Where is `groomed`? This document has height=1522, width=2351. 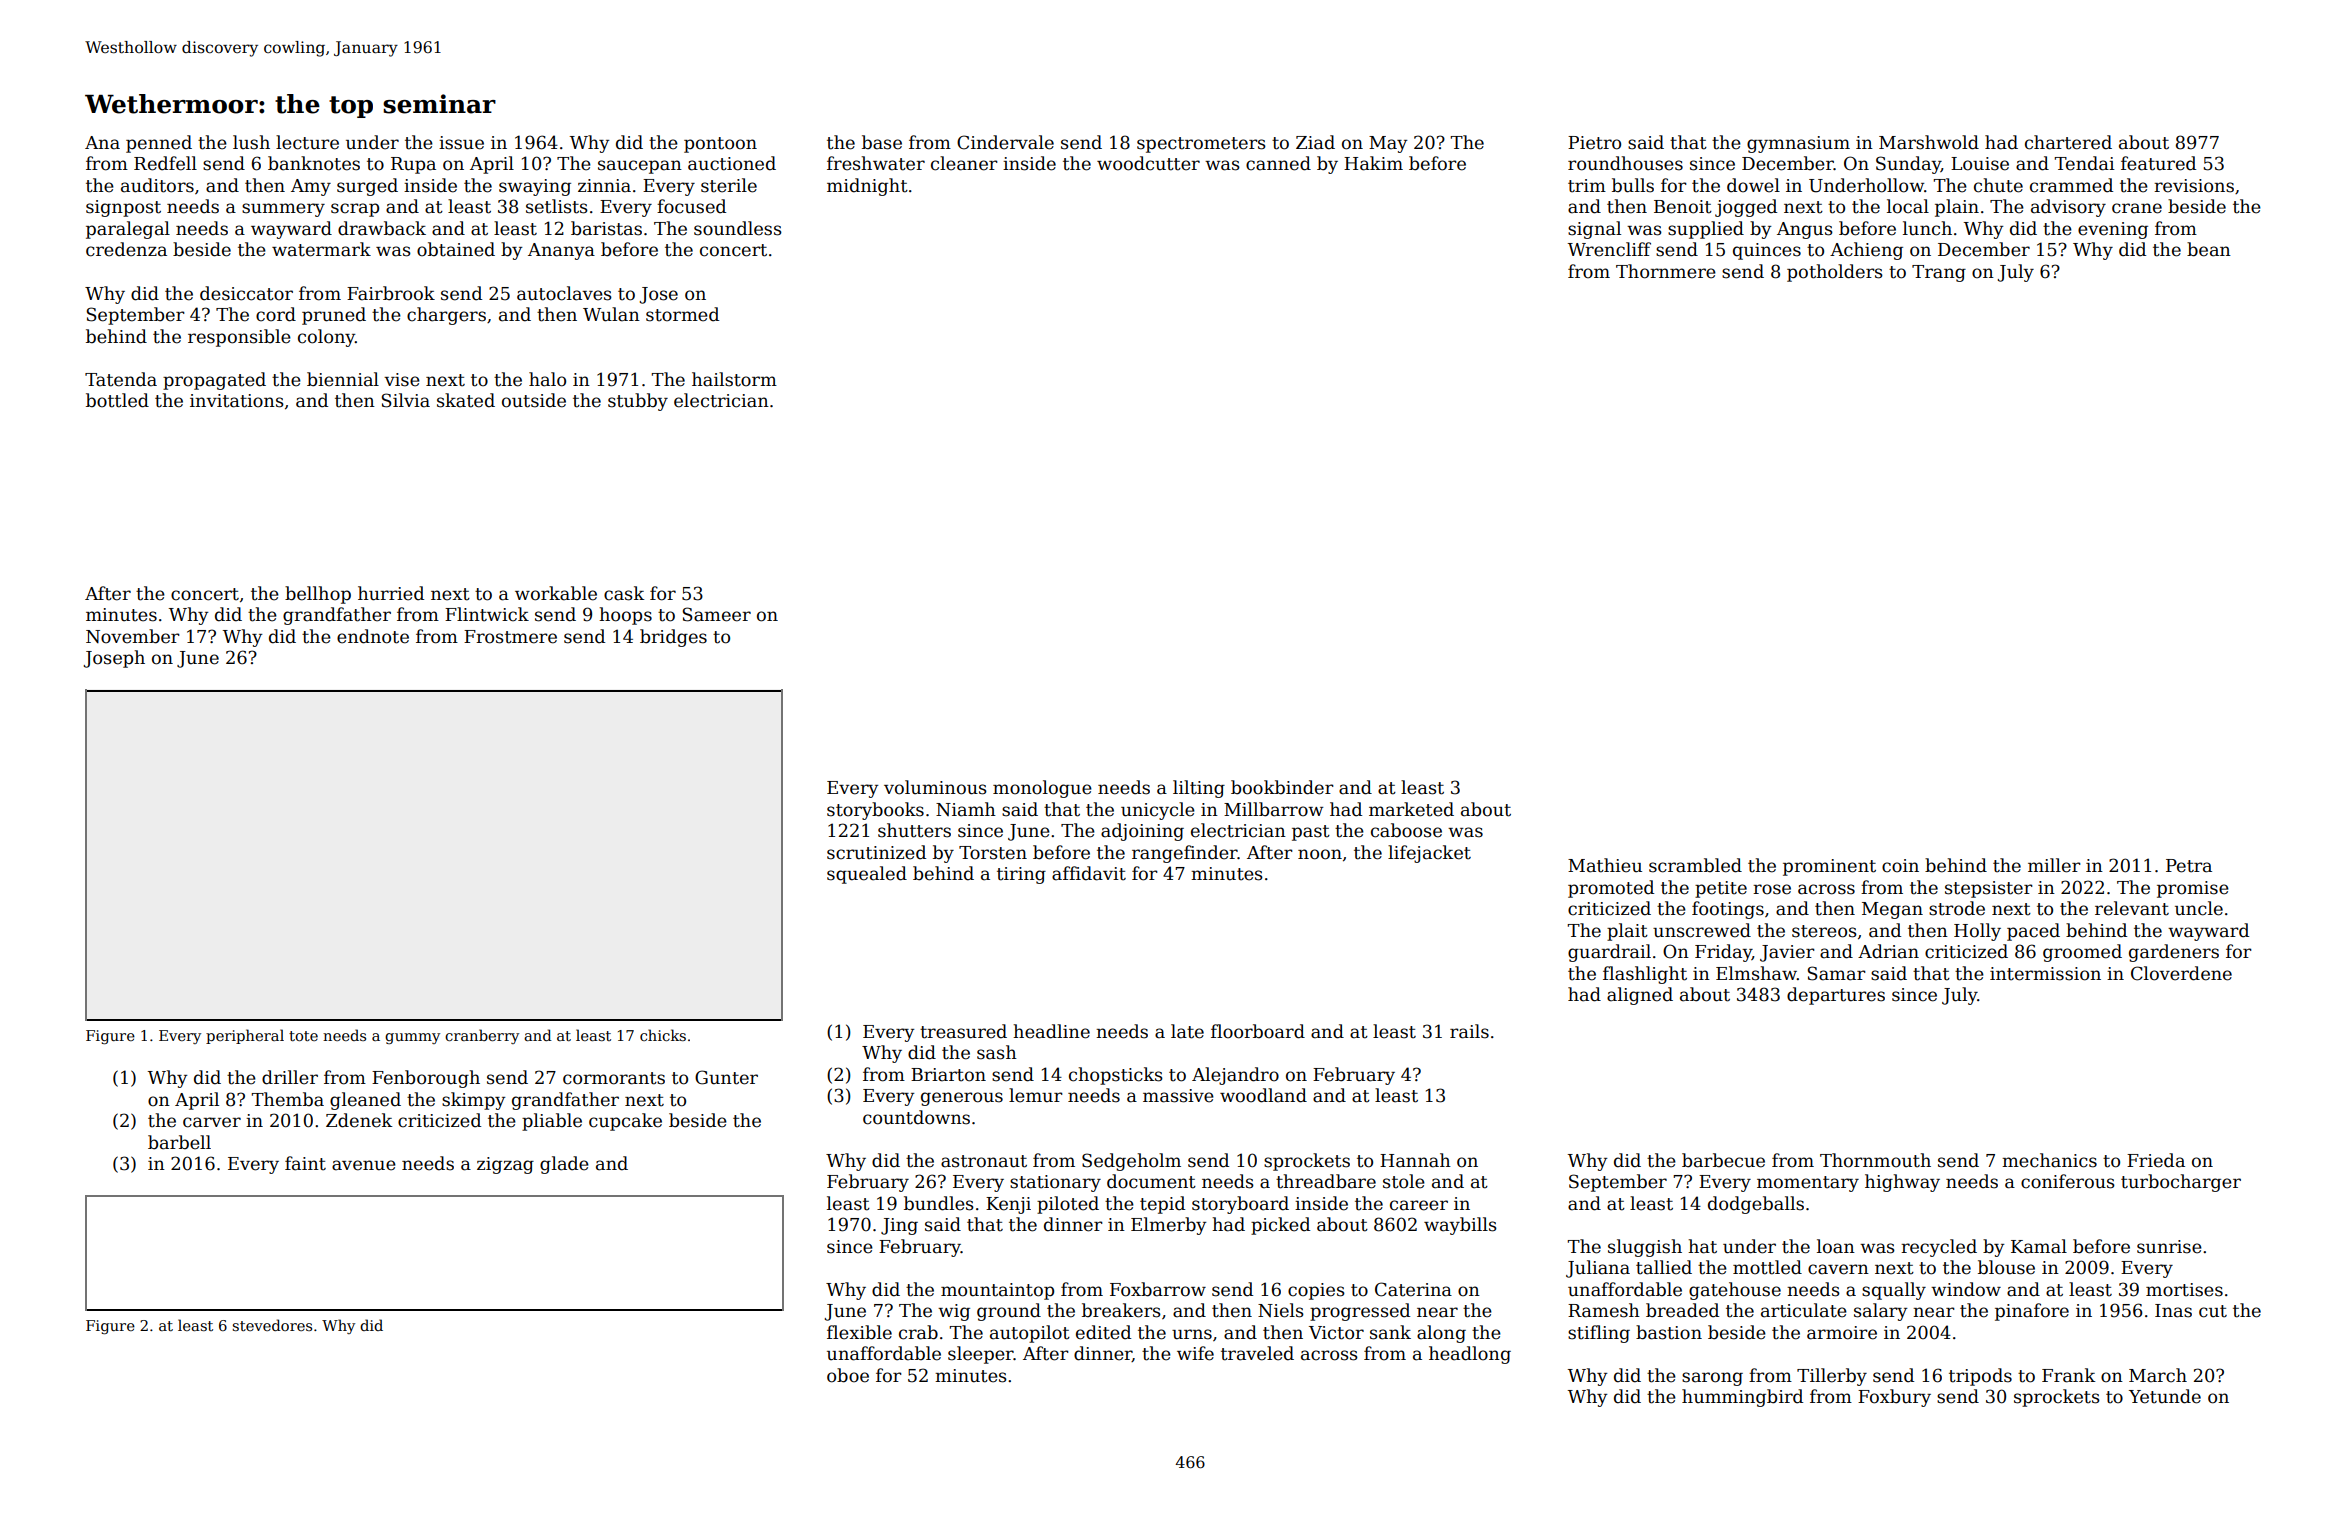
groomed is located at coordinates (2082, 953).
